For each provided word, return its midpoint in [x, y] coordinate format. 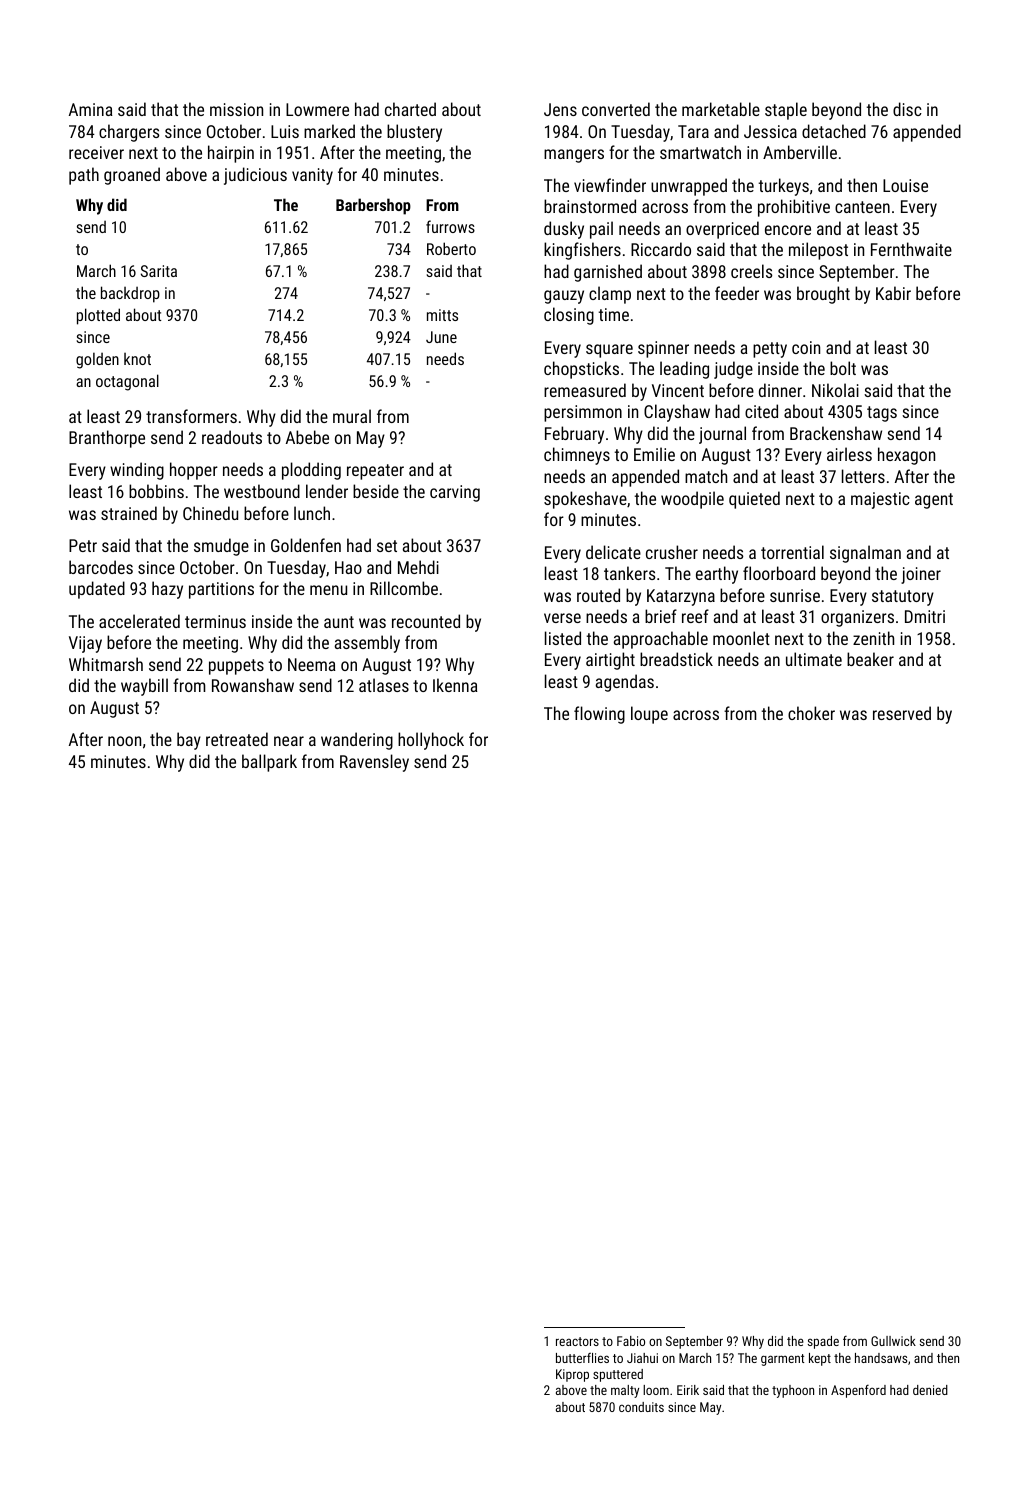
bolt [843, 368]
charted [410, 109]
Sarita [159, 271]
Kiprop [572, 1375]
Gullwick [893, 1341]
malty [625, 1391]
